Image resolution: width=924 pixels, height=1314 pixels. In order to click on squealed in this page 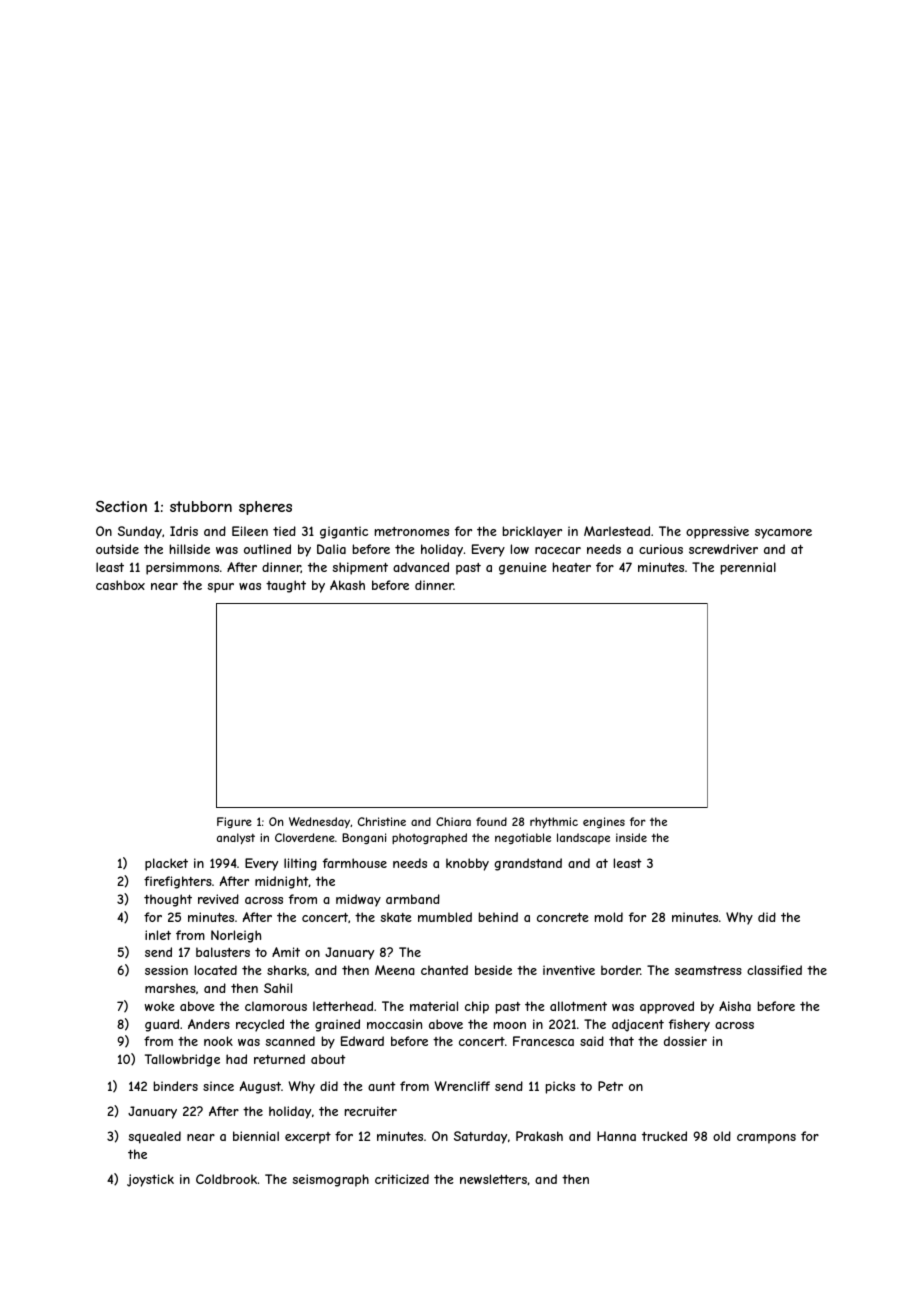, I will do `click(155, 1137)`.
